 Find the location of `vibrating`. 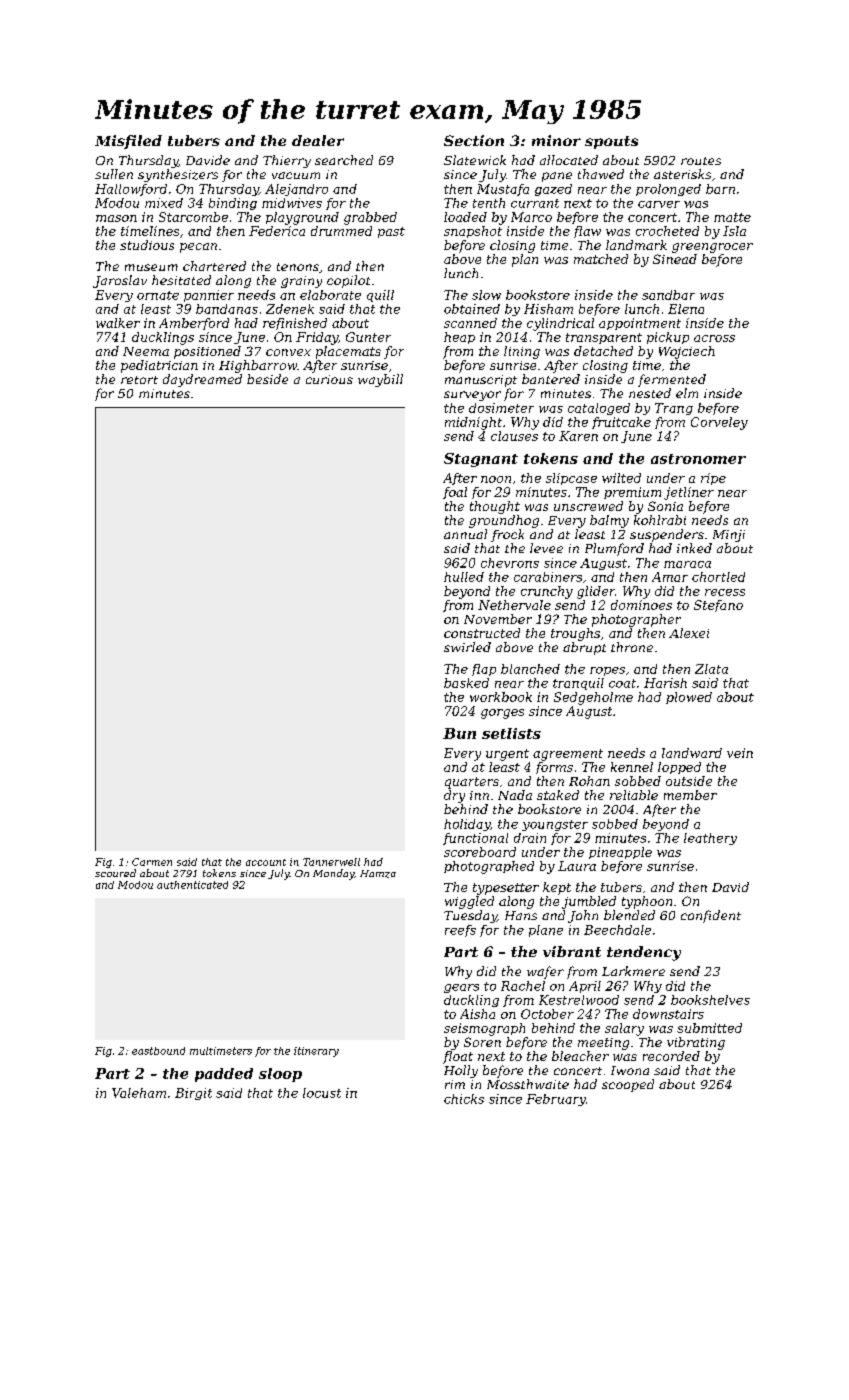

vibrating is located at coordinates (696, 1043).
